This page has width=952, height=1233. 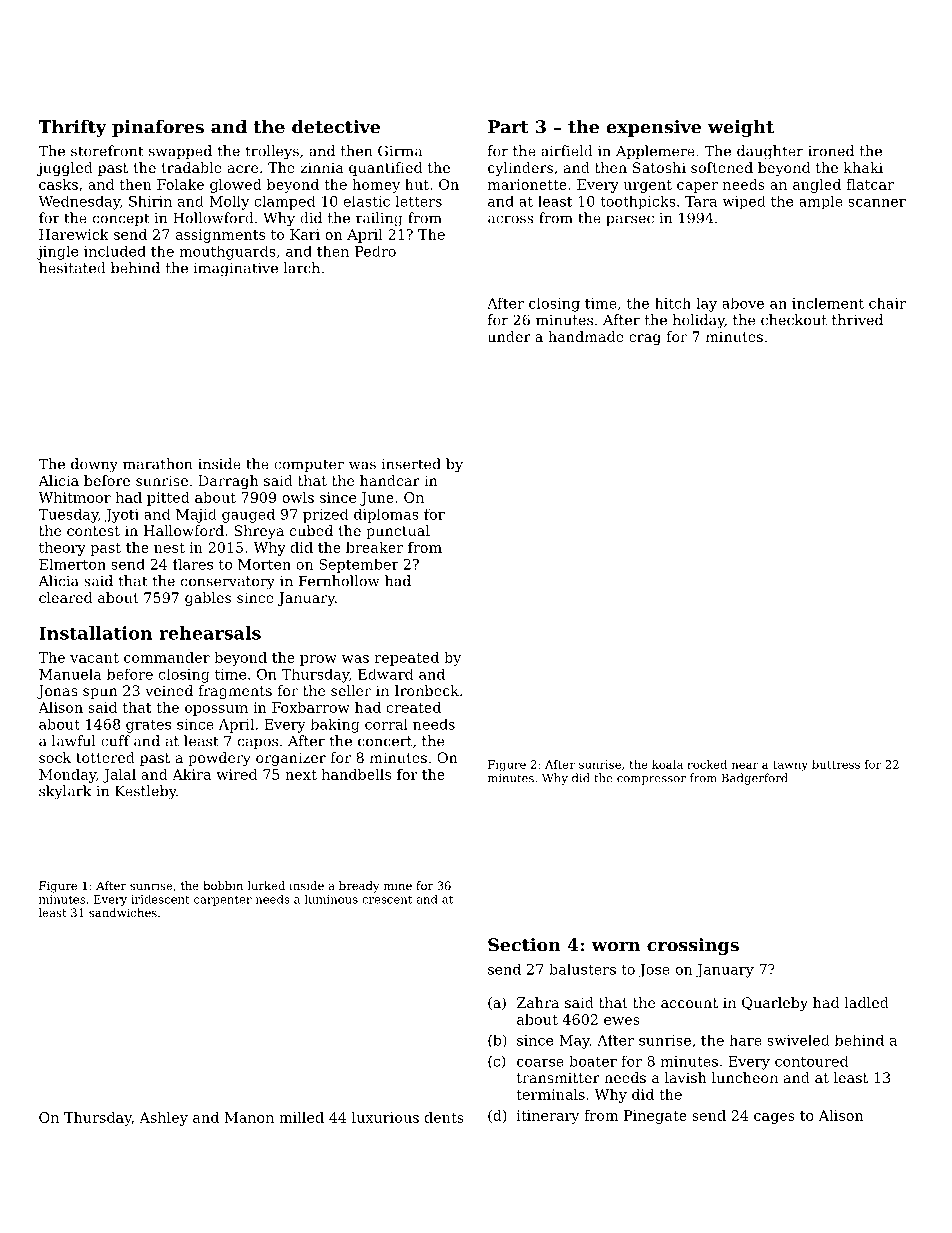 What do you see at coordinates (831, 151) in the page?
I see `ironed` at bounding box center [831, 151].
